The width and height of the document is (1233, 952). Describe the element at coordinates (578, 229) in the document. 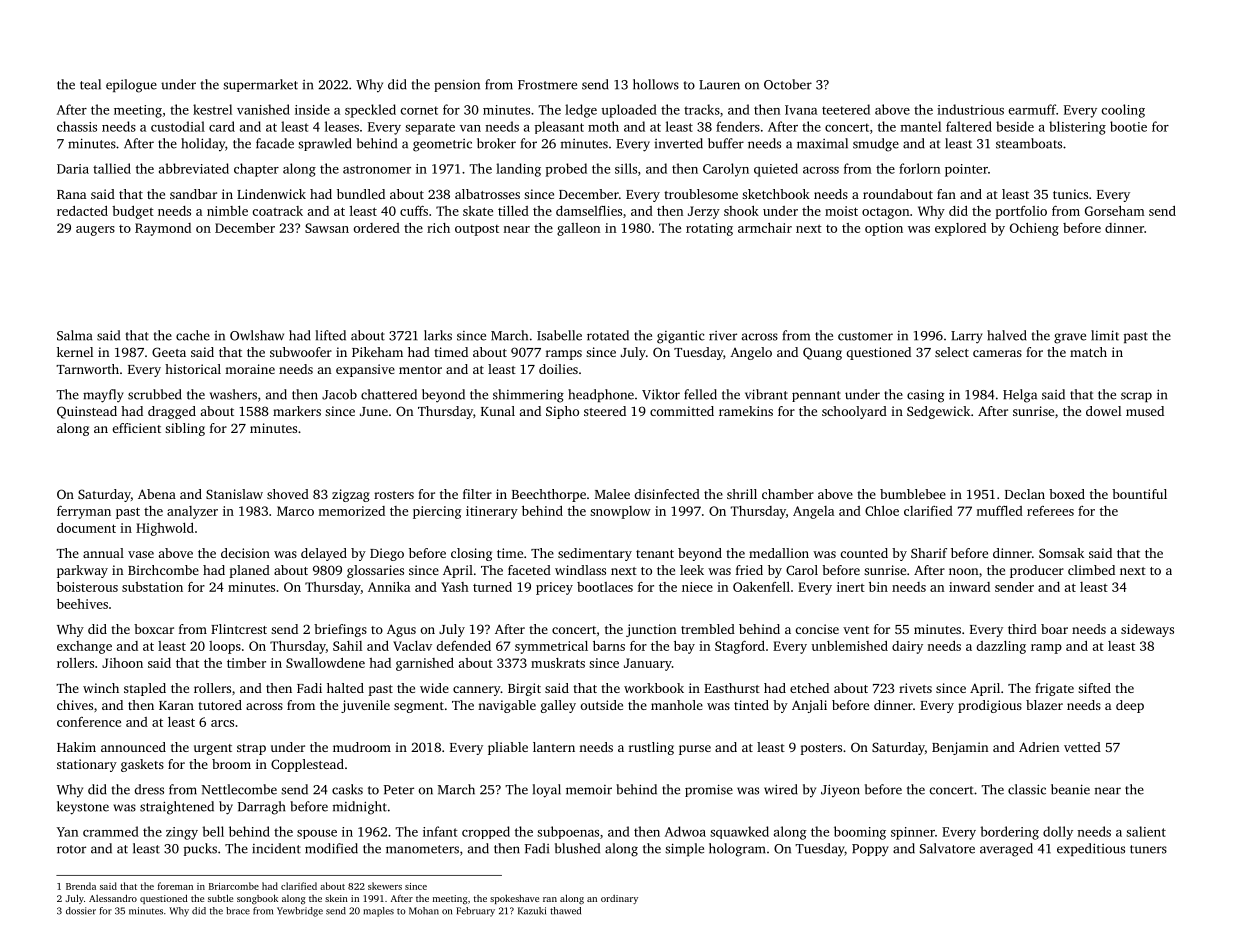

I see `galleon` at that location.
